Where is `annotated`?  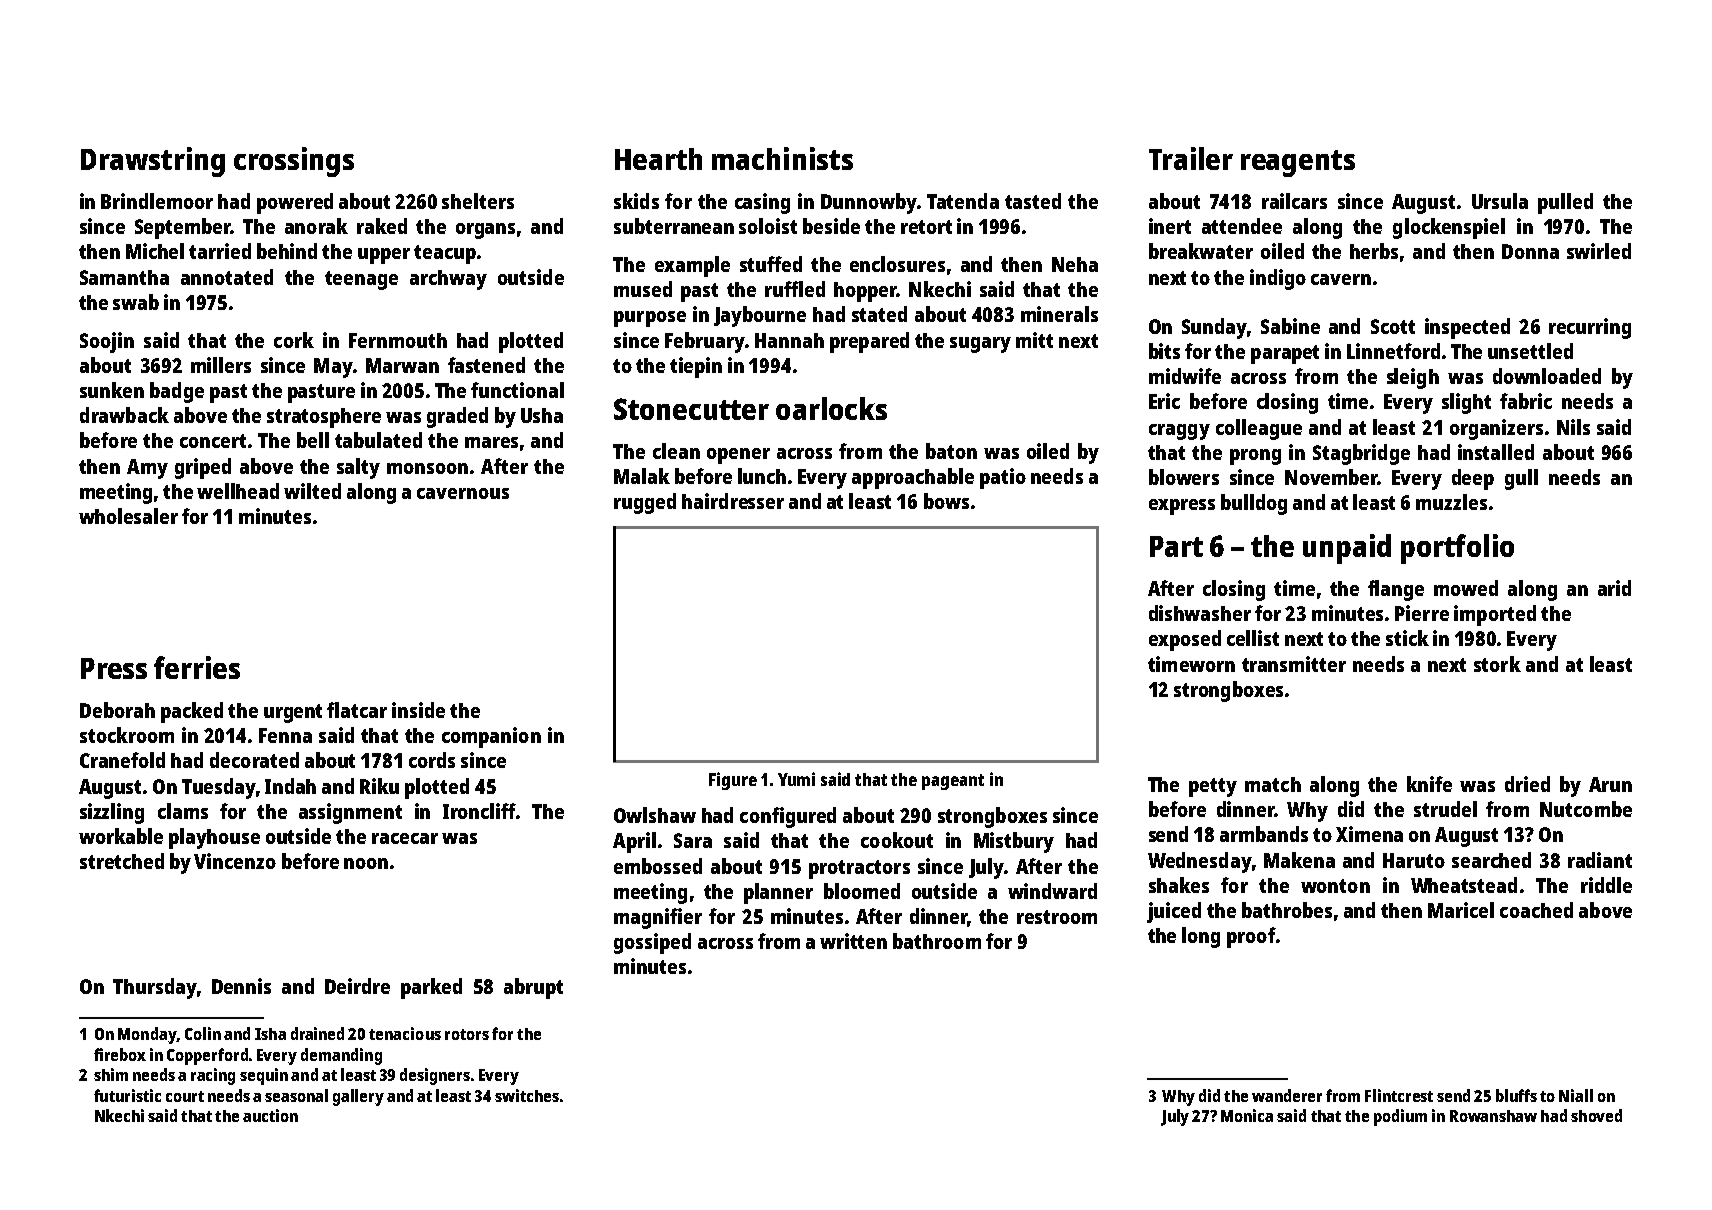 annotated is located at coordinates (227, 277).
